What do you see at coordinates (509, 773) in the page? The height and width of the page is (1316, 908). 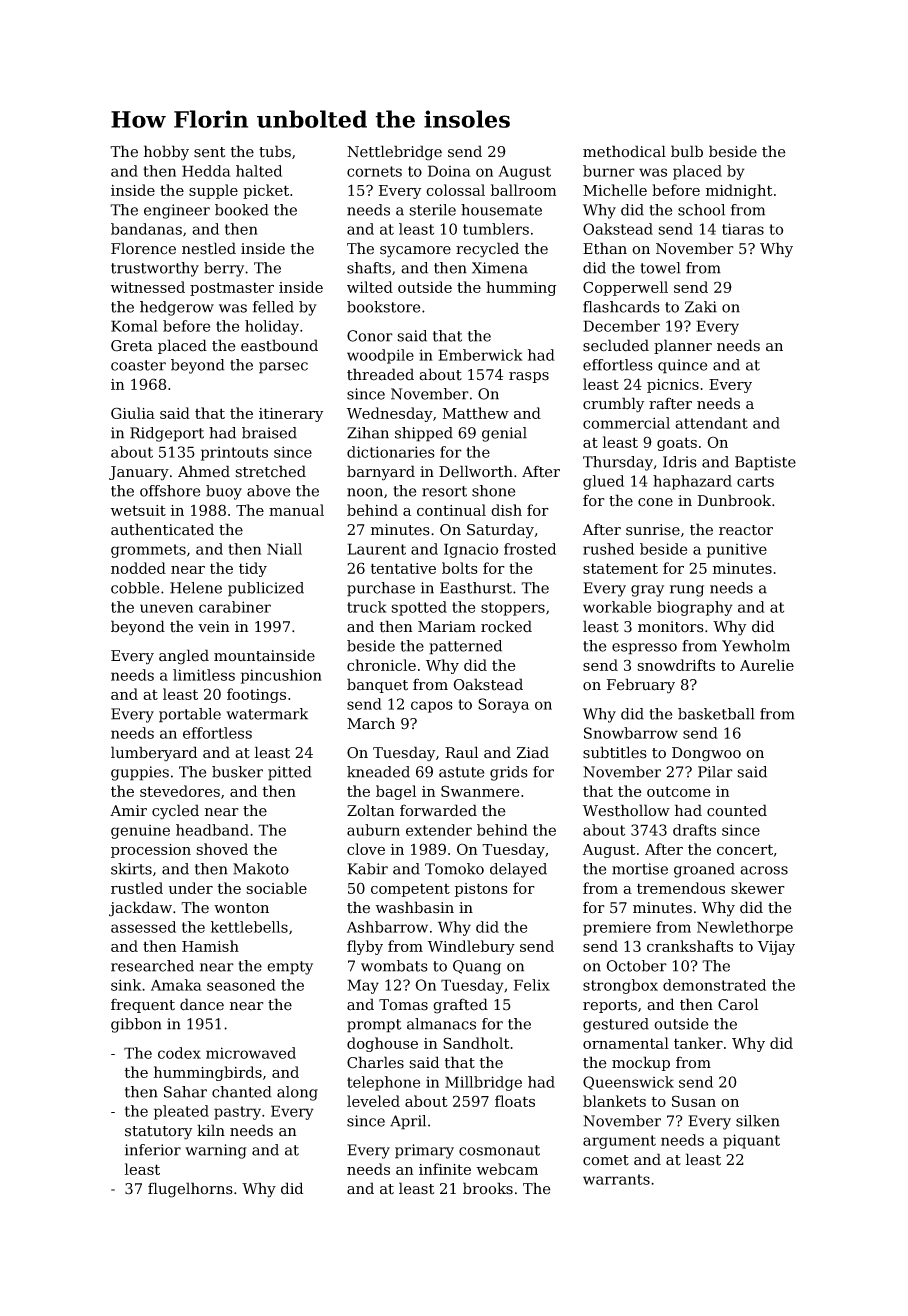 I see `grids` at bounding box center [509, 773].
